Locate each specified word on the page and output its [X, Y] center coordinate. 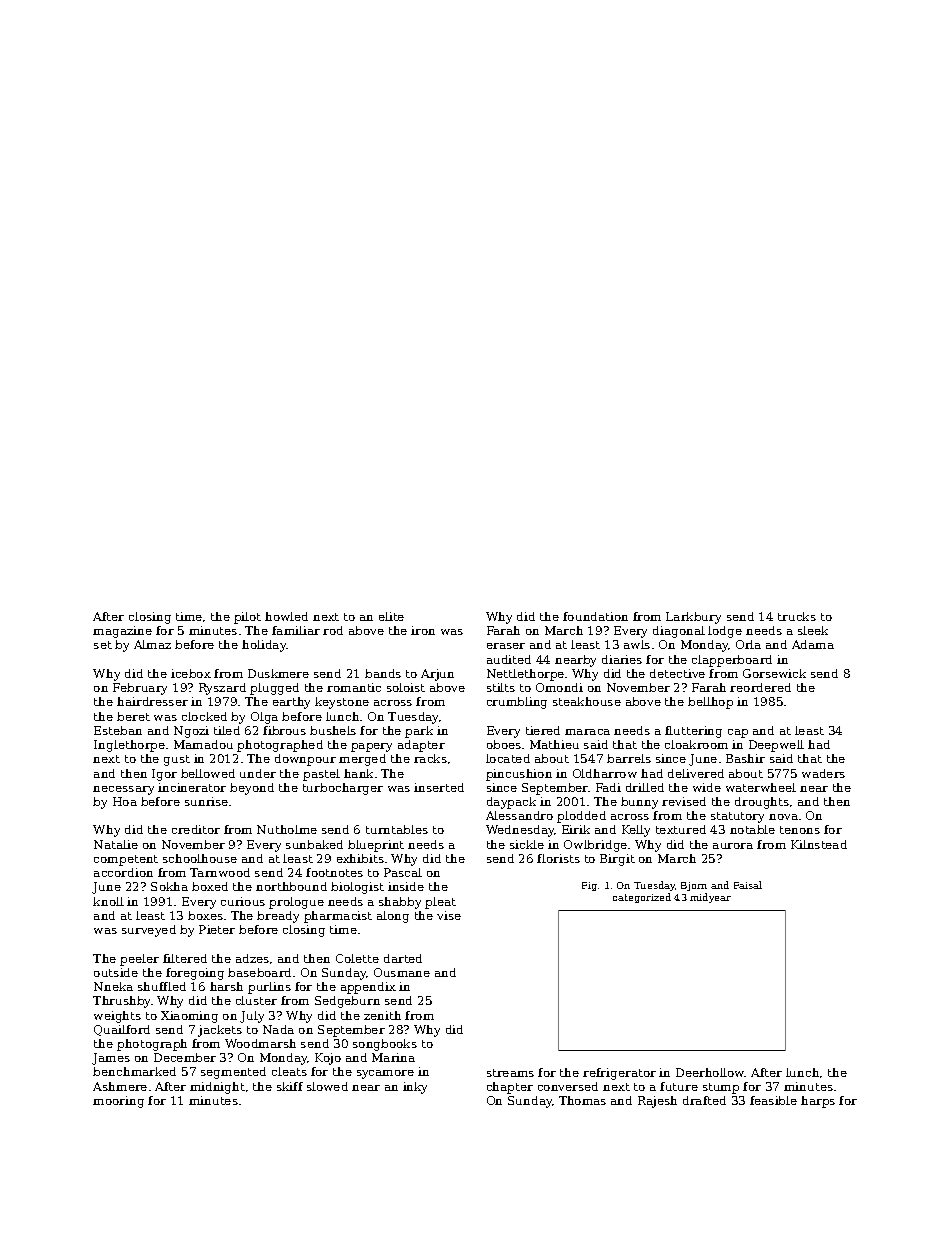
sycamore [385, 1074]
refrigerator [619, 1074]
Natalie [116, 844]
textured [681, 829]
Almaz [152, 644]
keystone [342, 703]
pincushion [519, 775]
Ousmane [402, 972]
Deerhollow [710, 1072]
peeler [139, 960]
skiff [290, 1086]
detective [677, 673]
